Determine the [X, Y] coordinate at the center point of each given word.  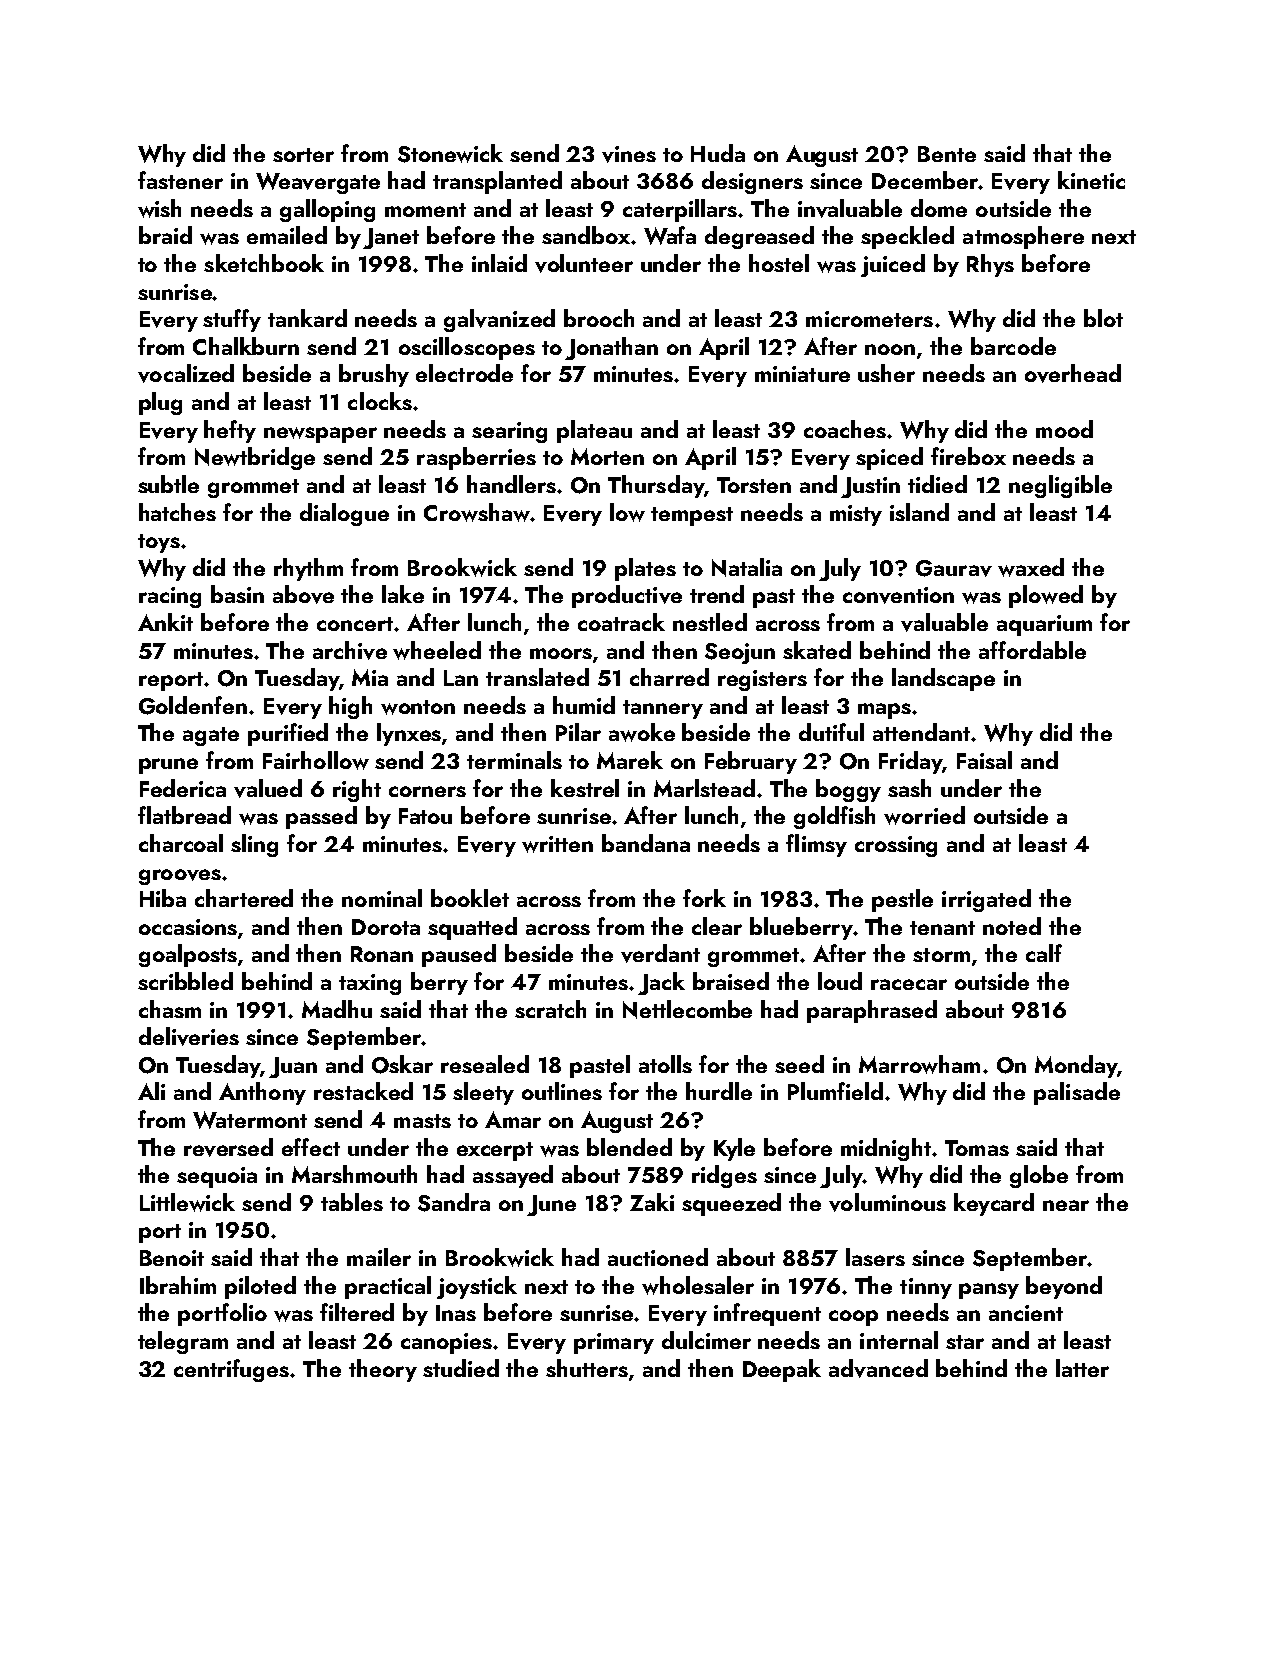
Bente [947, 154]
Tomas [977, 1148]
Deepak [782, 1370]
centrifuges [232, 1370]
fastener [180, 180]
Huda [718, 153]
